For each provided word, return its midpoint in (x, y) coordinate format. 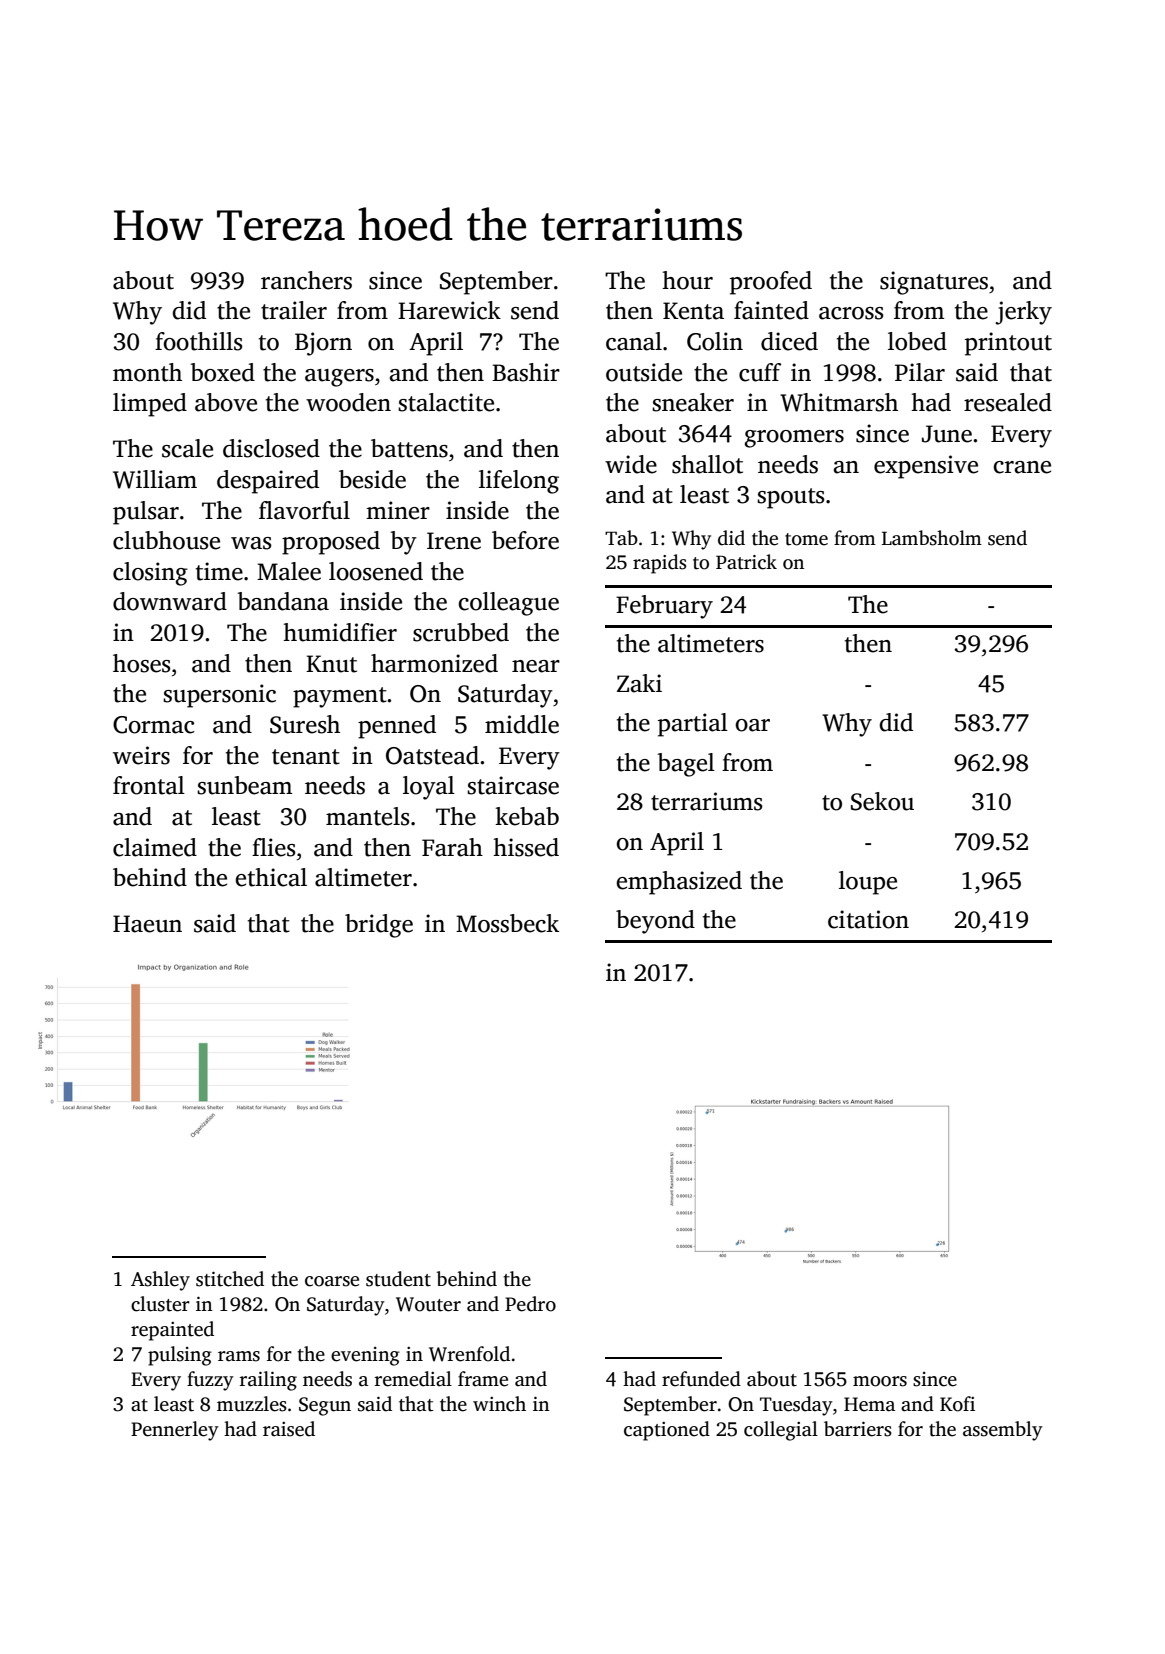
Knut (331, 664)
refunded (701, 1379)
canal (634, 341)
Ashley (160, 1281)
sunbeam (244, 785)
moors (880, 1381)
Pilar (920, 372)
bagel (686, 765)
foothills (199, 341)
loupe (868, 883)
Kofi (957, 1404)
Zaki (639, 683)
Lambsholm (932, 538)
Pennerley (175, 1431)
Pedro (530, 1304)
